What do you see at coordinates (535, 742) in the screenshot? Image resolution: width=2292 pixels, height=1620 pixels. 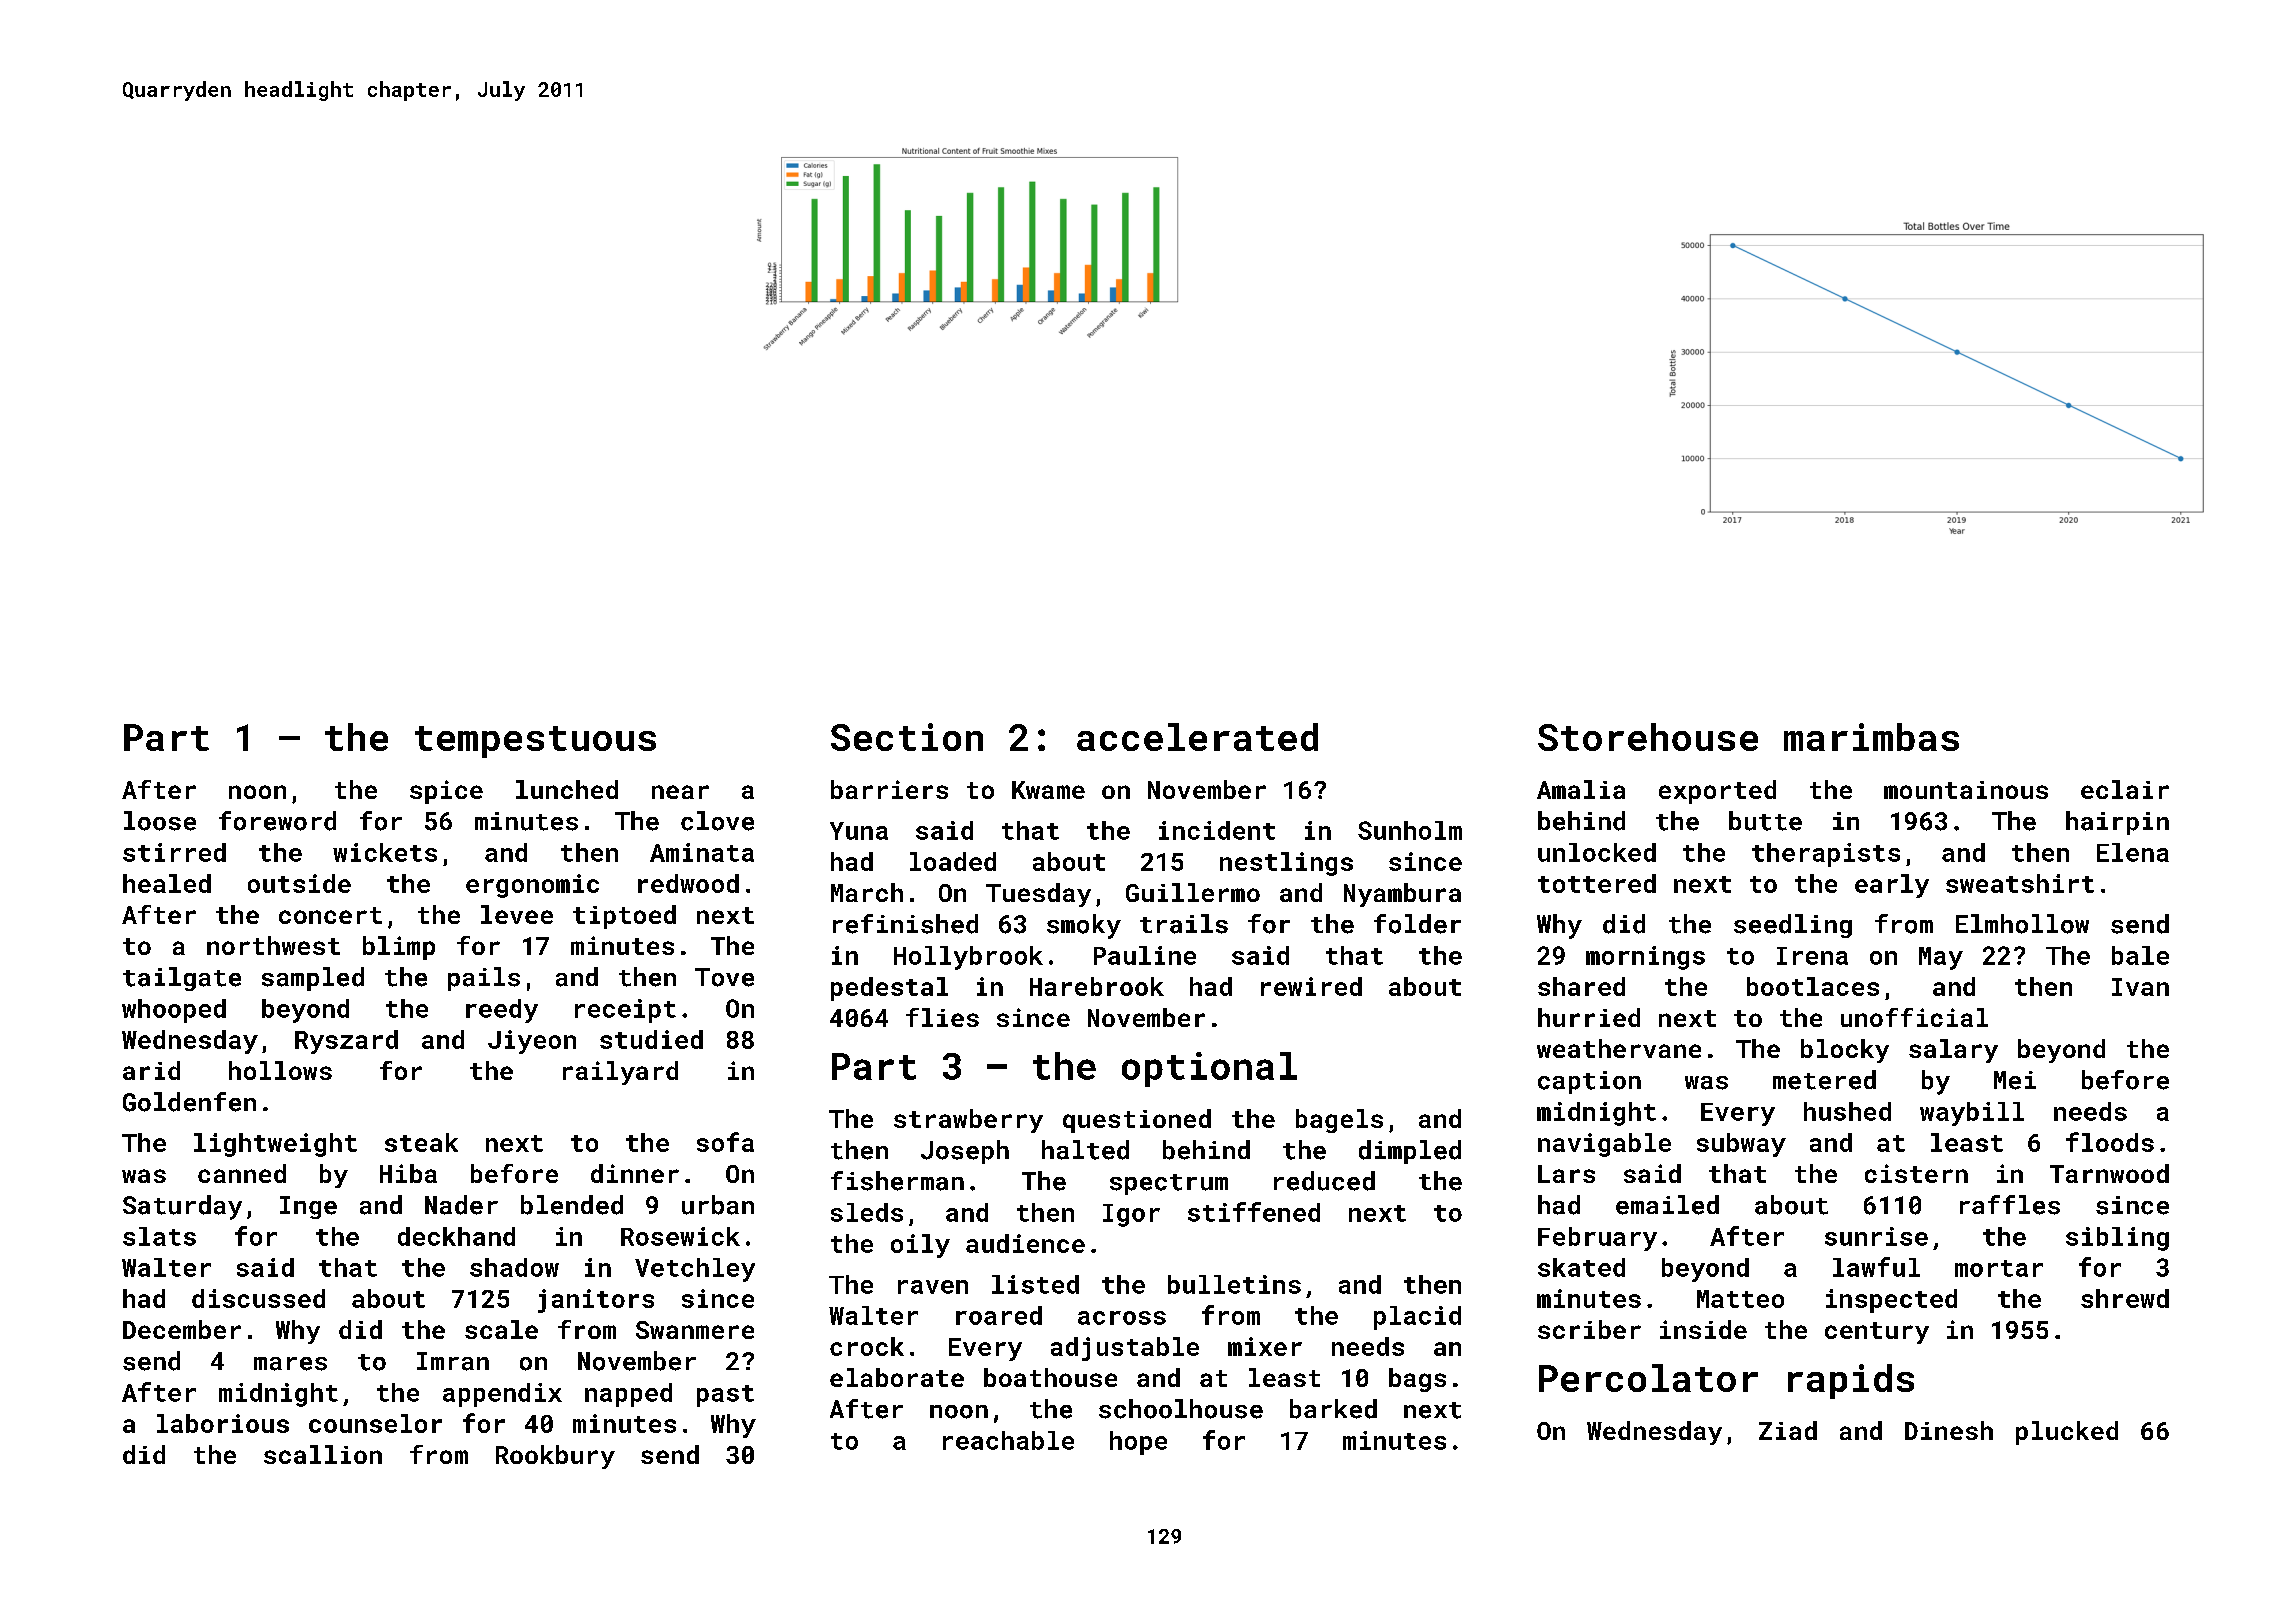 I see `tempestuous` at bounding box center [535, 742].
